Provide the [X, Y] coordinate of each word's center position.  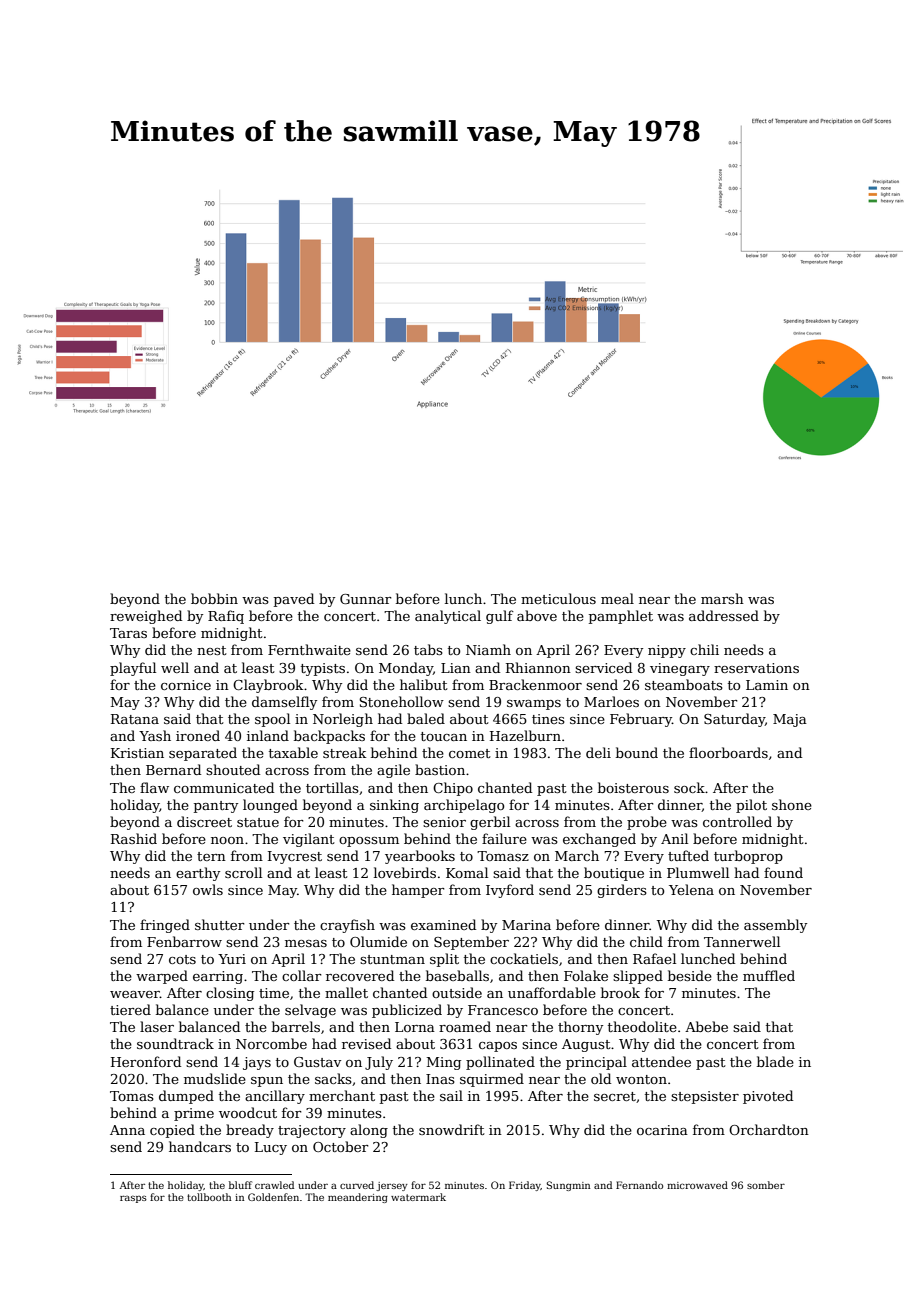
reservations [756, 668]
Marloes [611, 701]
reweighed [146, 617]
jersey [392, 1186]
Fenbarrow [184, 941]
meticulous [558, 598]
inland [268, 735]
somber [766, 1185]
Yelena [691, 889]
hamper [418, 891]
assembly [775, 926]
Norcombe [271, 1043]
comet [470, 753]
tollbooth [209, 1197]
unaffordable [552, 992]
